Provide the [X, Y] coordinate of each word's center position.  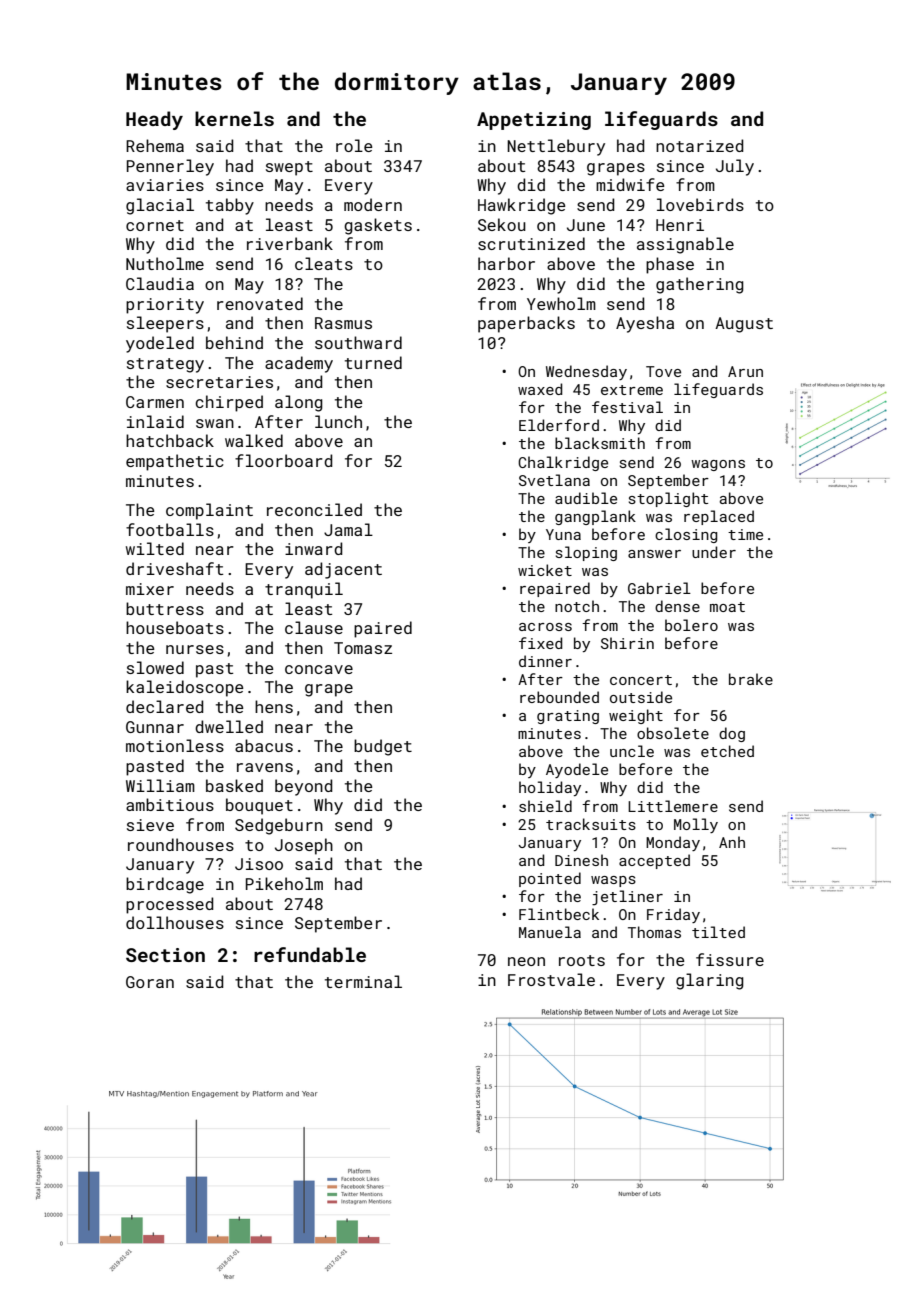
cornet [155, 225]
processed [170, 905]
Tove [663, 371]
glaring [710, 981]
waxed [540, 389]
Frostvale [551, 979]
